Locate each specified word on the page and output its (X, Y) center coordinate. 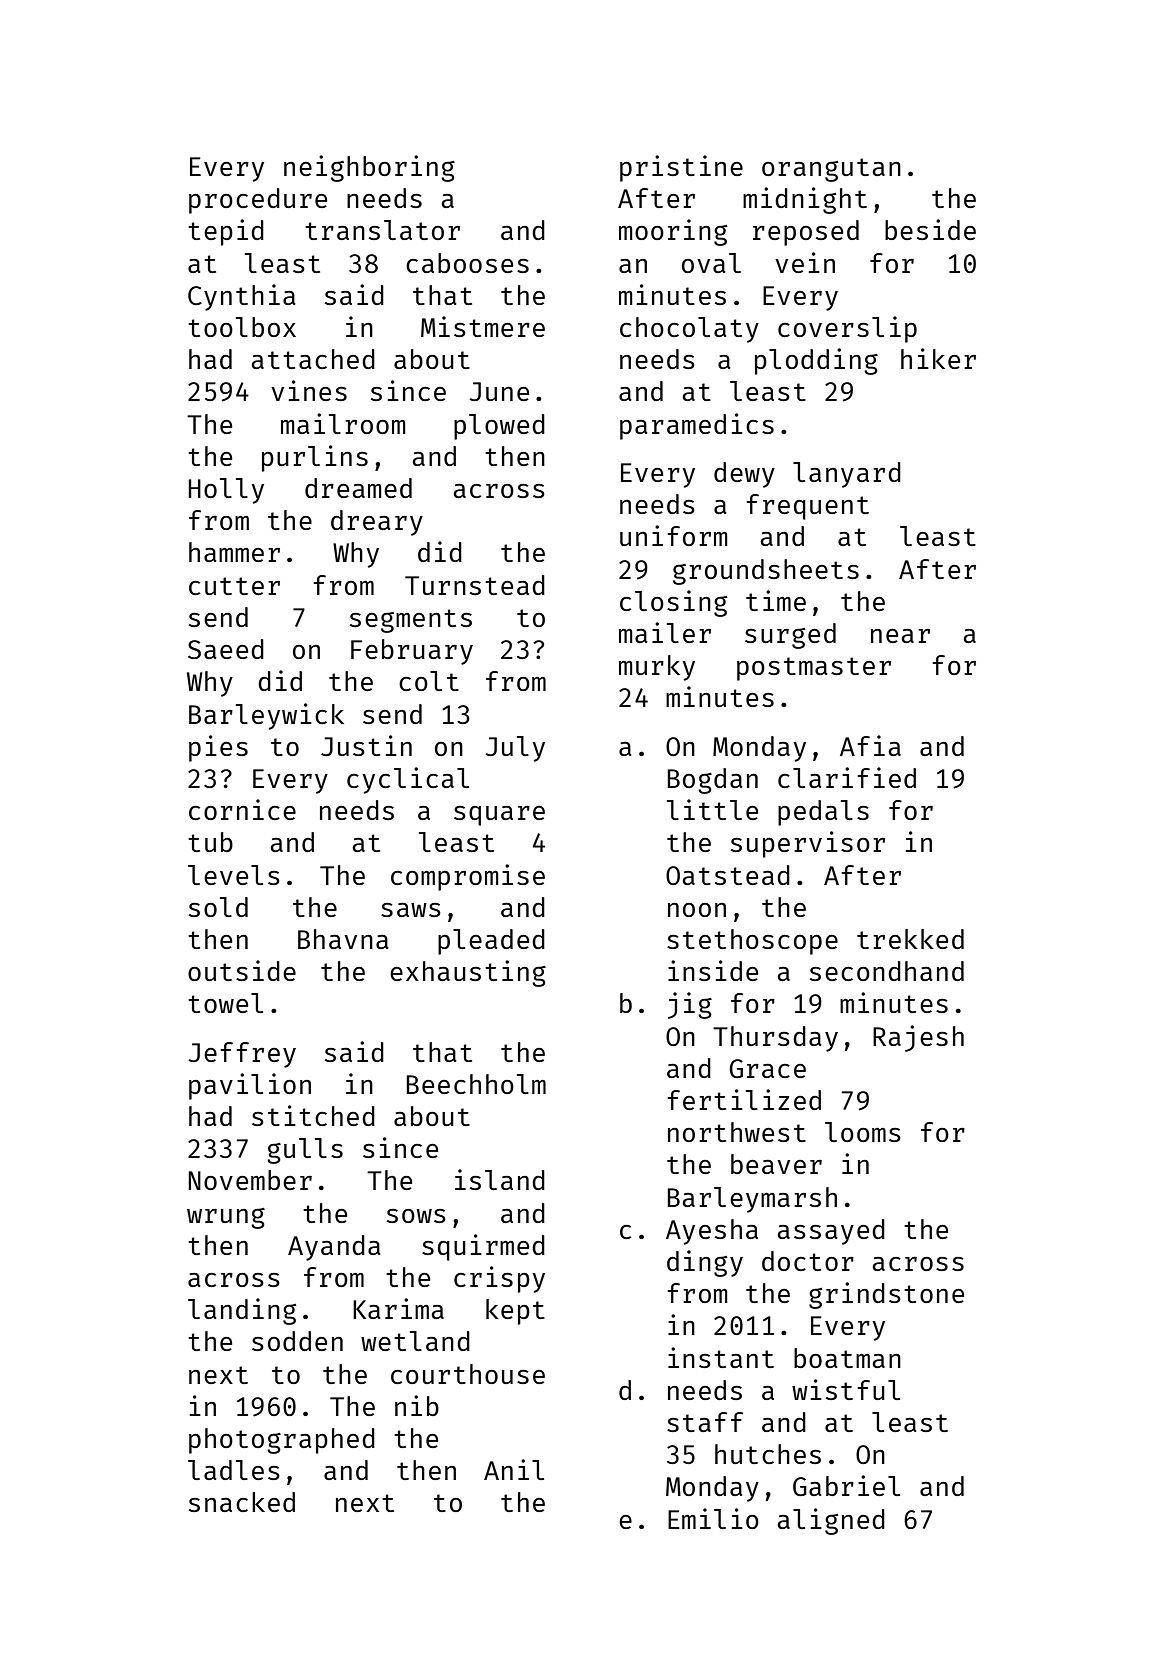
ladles (234, 1470)
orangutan (831, 170)
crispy (499, 1279)
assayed (831, 1232)
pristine (681, 168)
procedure (258, 201)
